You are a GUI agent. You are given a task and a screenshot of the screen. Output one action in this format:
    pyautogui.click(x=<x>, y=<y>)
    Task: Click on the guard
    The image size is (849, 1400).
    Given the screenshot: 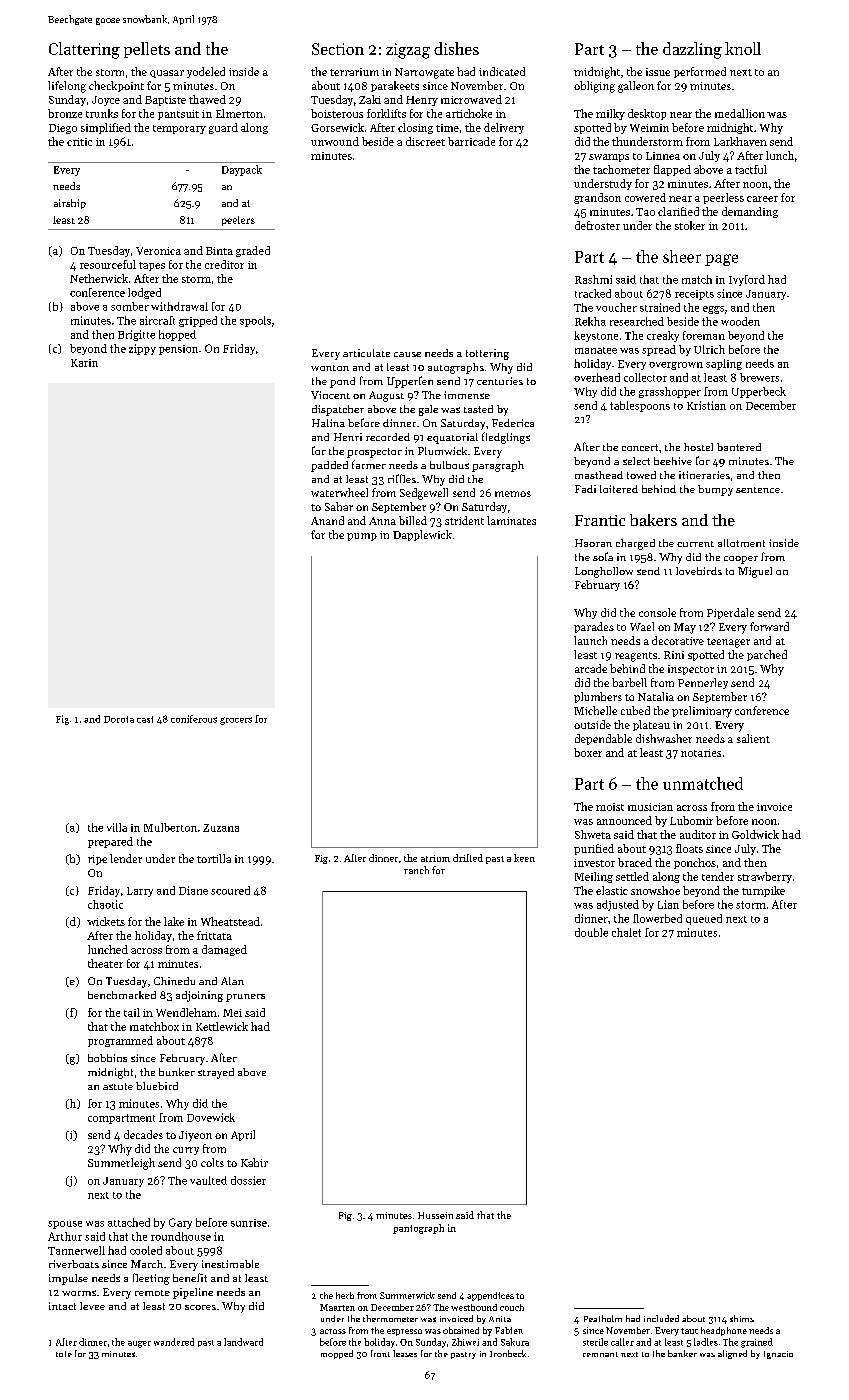 What is the action you would take?
    pyautogui.click(x=223, y=128)
